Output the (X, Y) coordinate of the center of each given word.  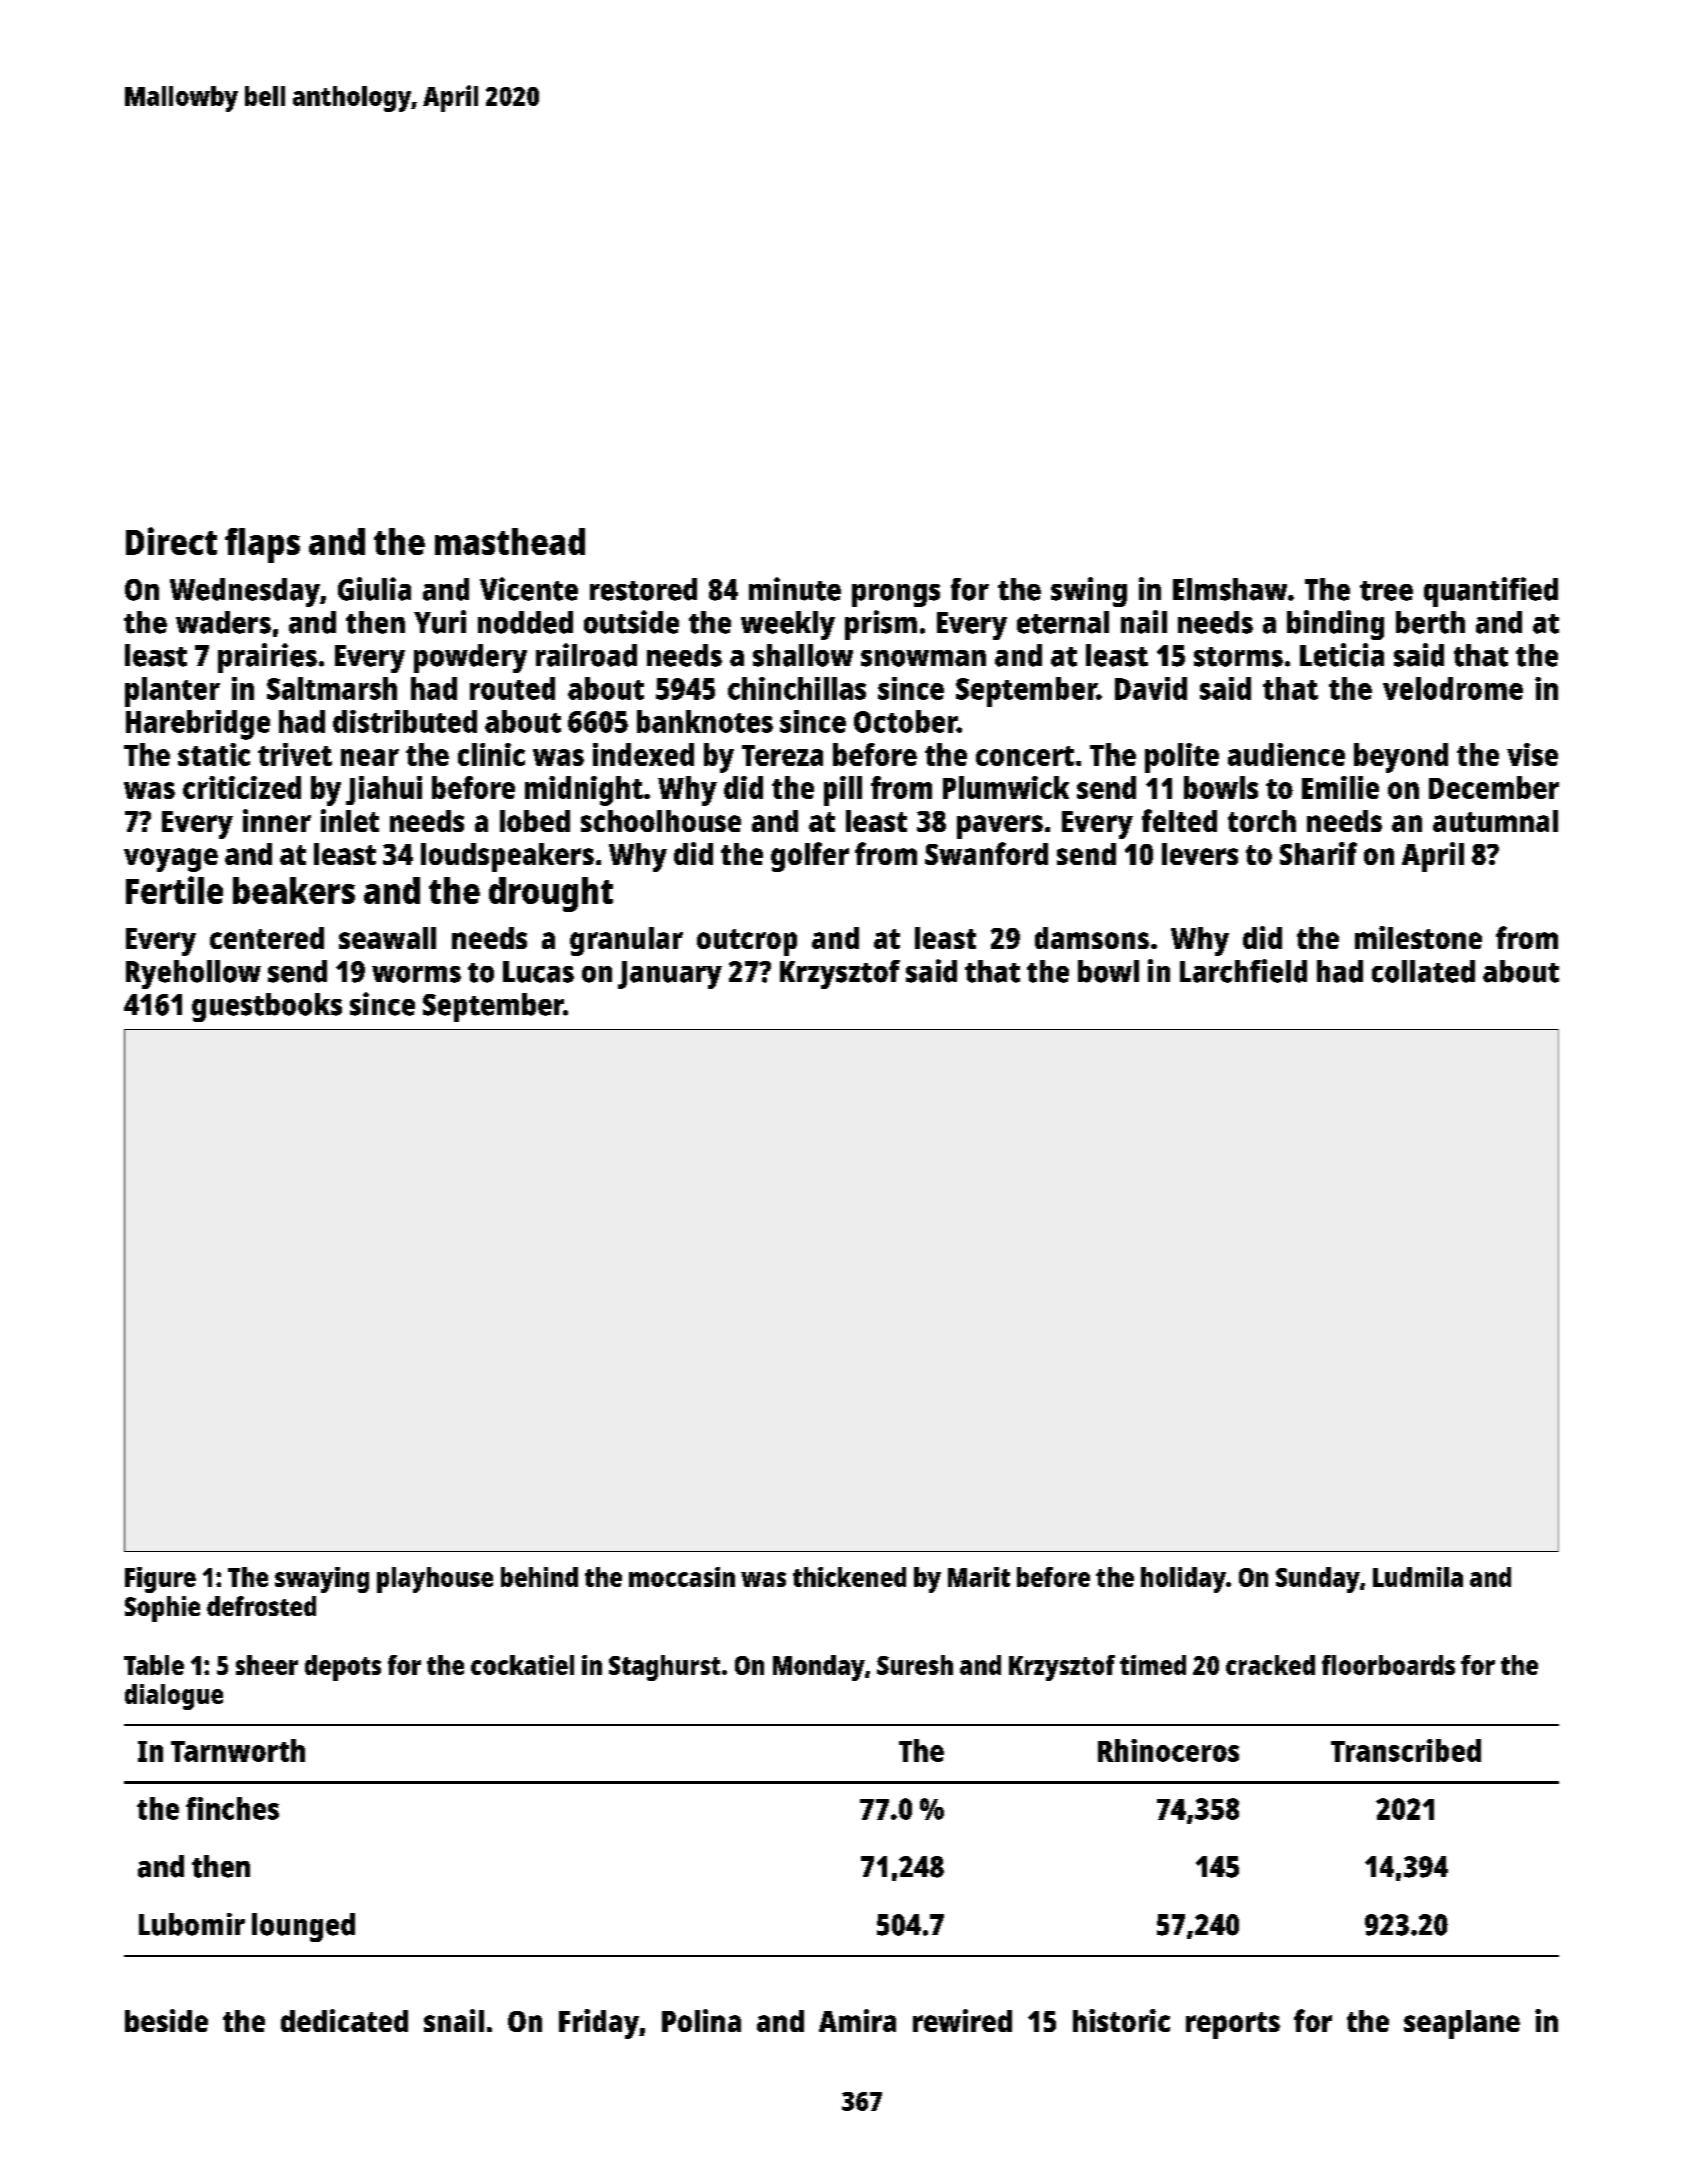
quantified (1491, 592)
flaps (262, 545)
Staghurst (664, 1668)
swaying (322, 1580)
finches (232, 1808)
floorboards (1388, 1665)
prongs (896, 595)
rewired (962, 2020)
